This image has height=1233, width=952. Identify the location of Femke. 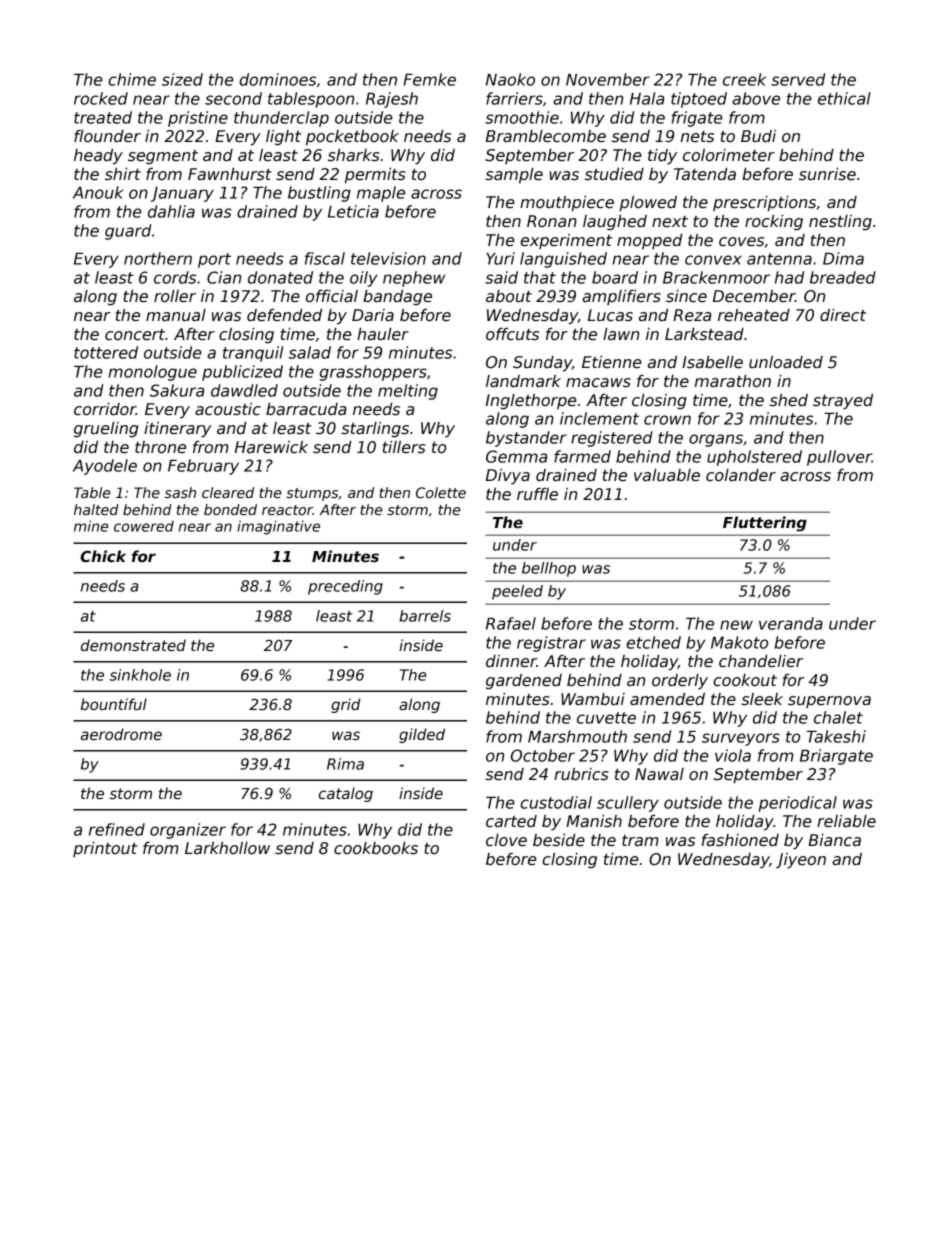
(430, 79).
